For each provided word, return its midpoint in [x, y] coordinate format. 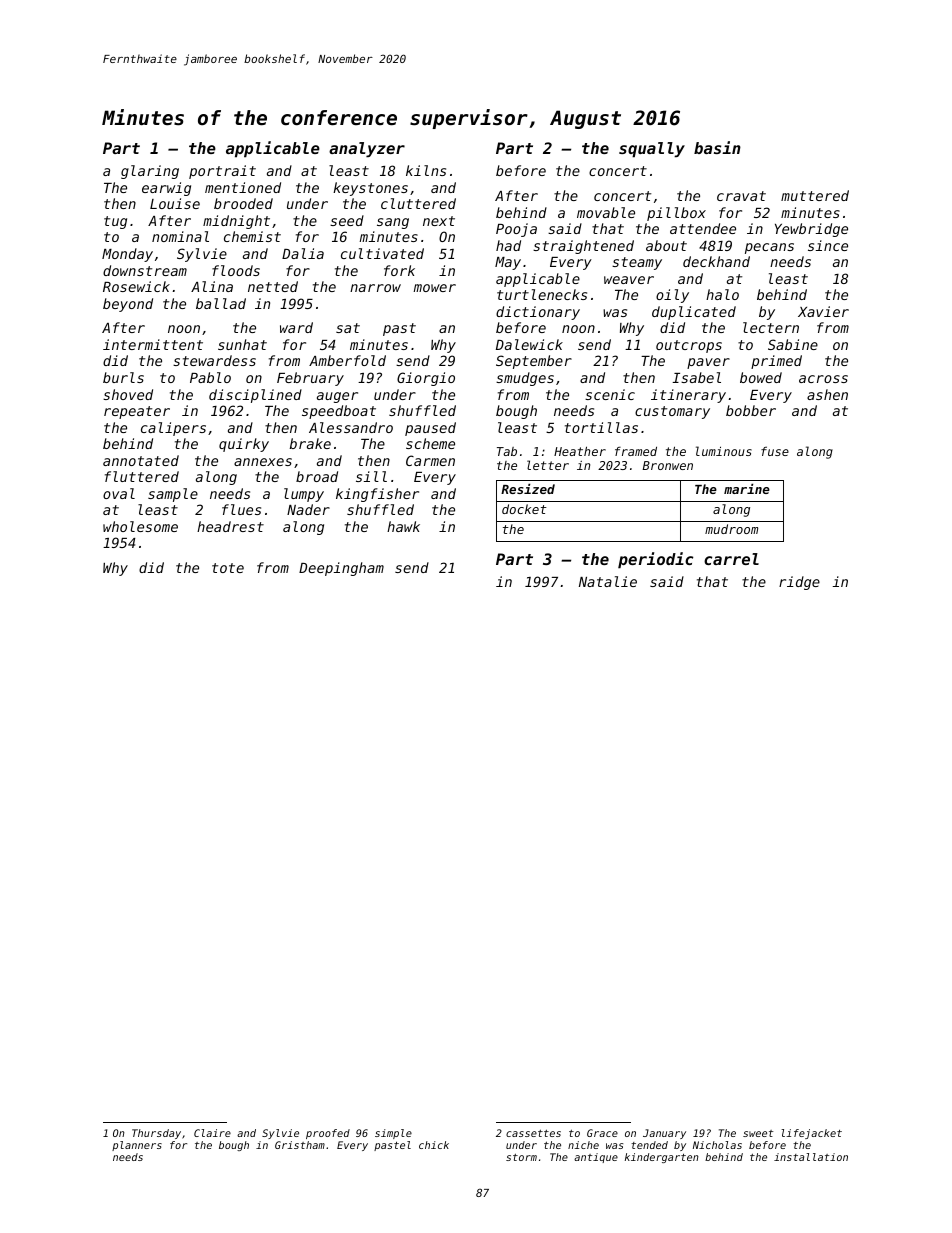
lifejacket [811, 1134]
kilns [426, 170]
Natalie [608, 581]
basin [717, 147]
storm [521, 1157]
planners [137, 1146]
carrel [731, 559]
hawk [403, 526]
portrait [222, 172]
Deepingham [341, 569]
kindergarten [662, 1158]
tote [228, 568]
